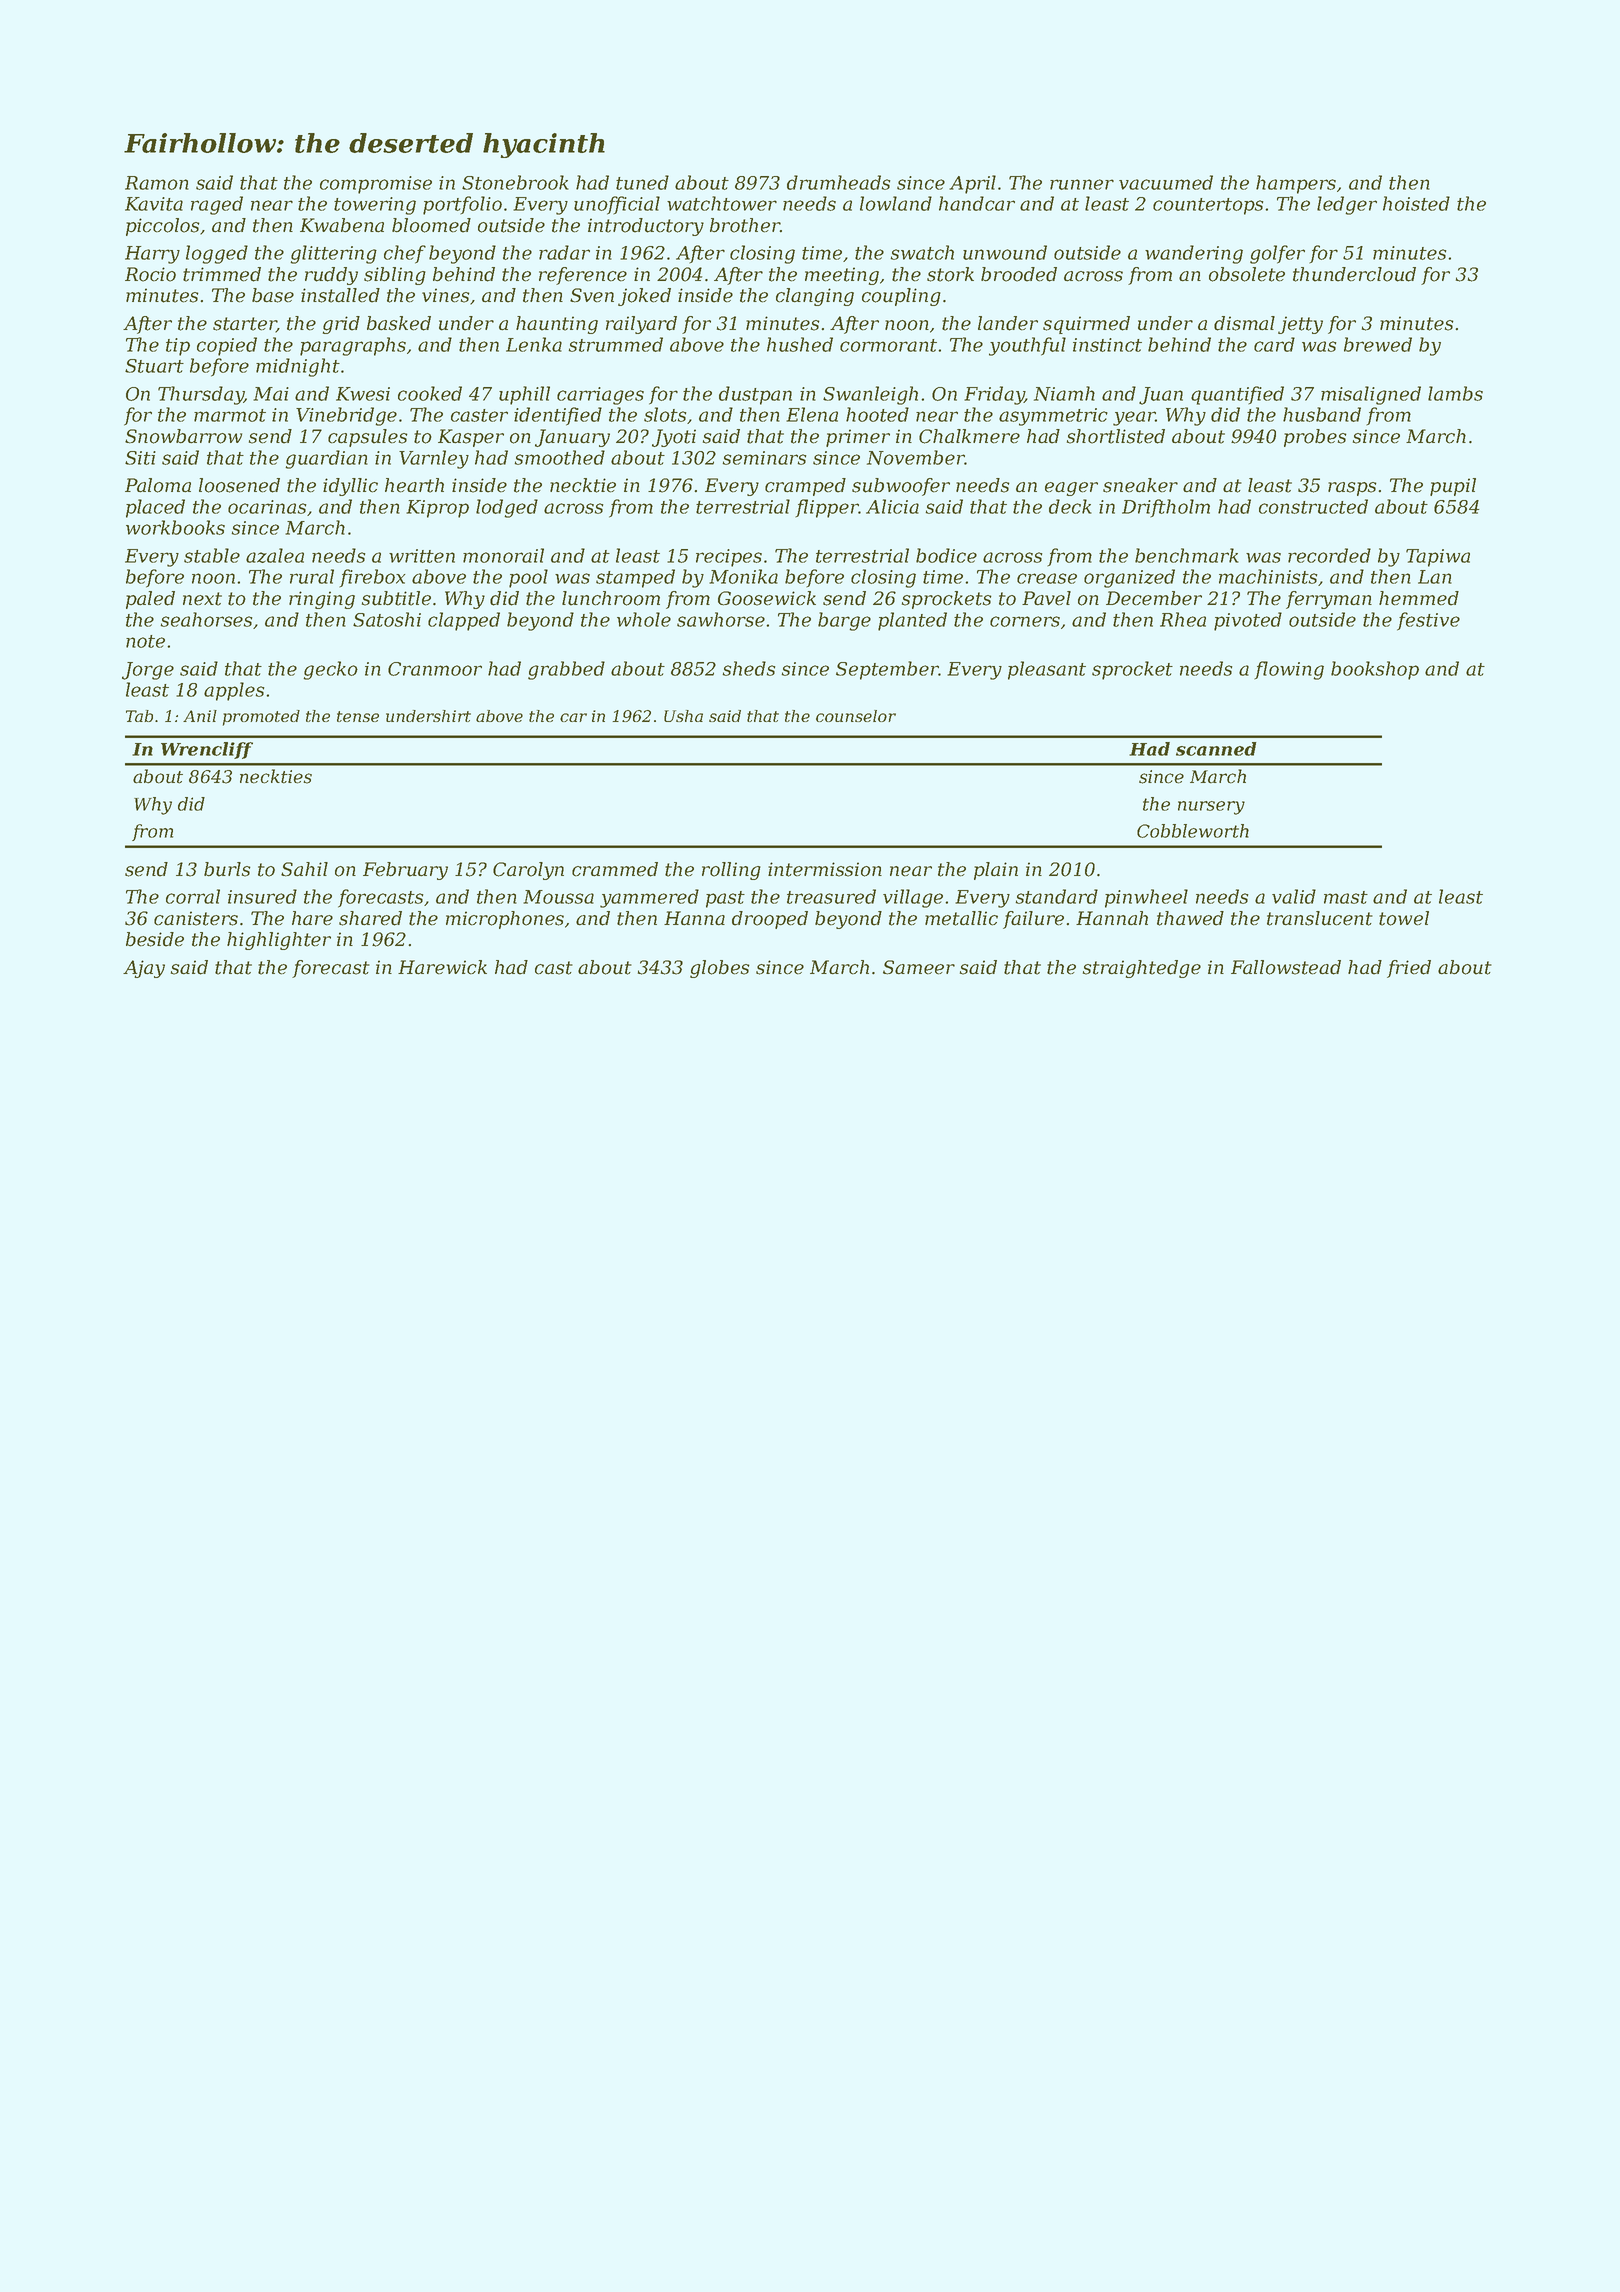 This image has width=1620, height=2292. Describe the element at coordinates (683, 716) in the image. I see `Usha` at that location.
